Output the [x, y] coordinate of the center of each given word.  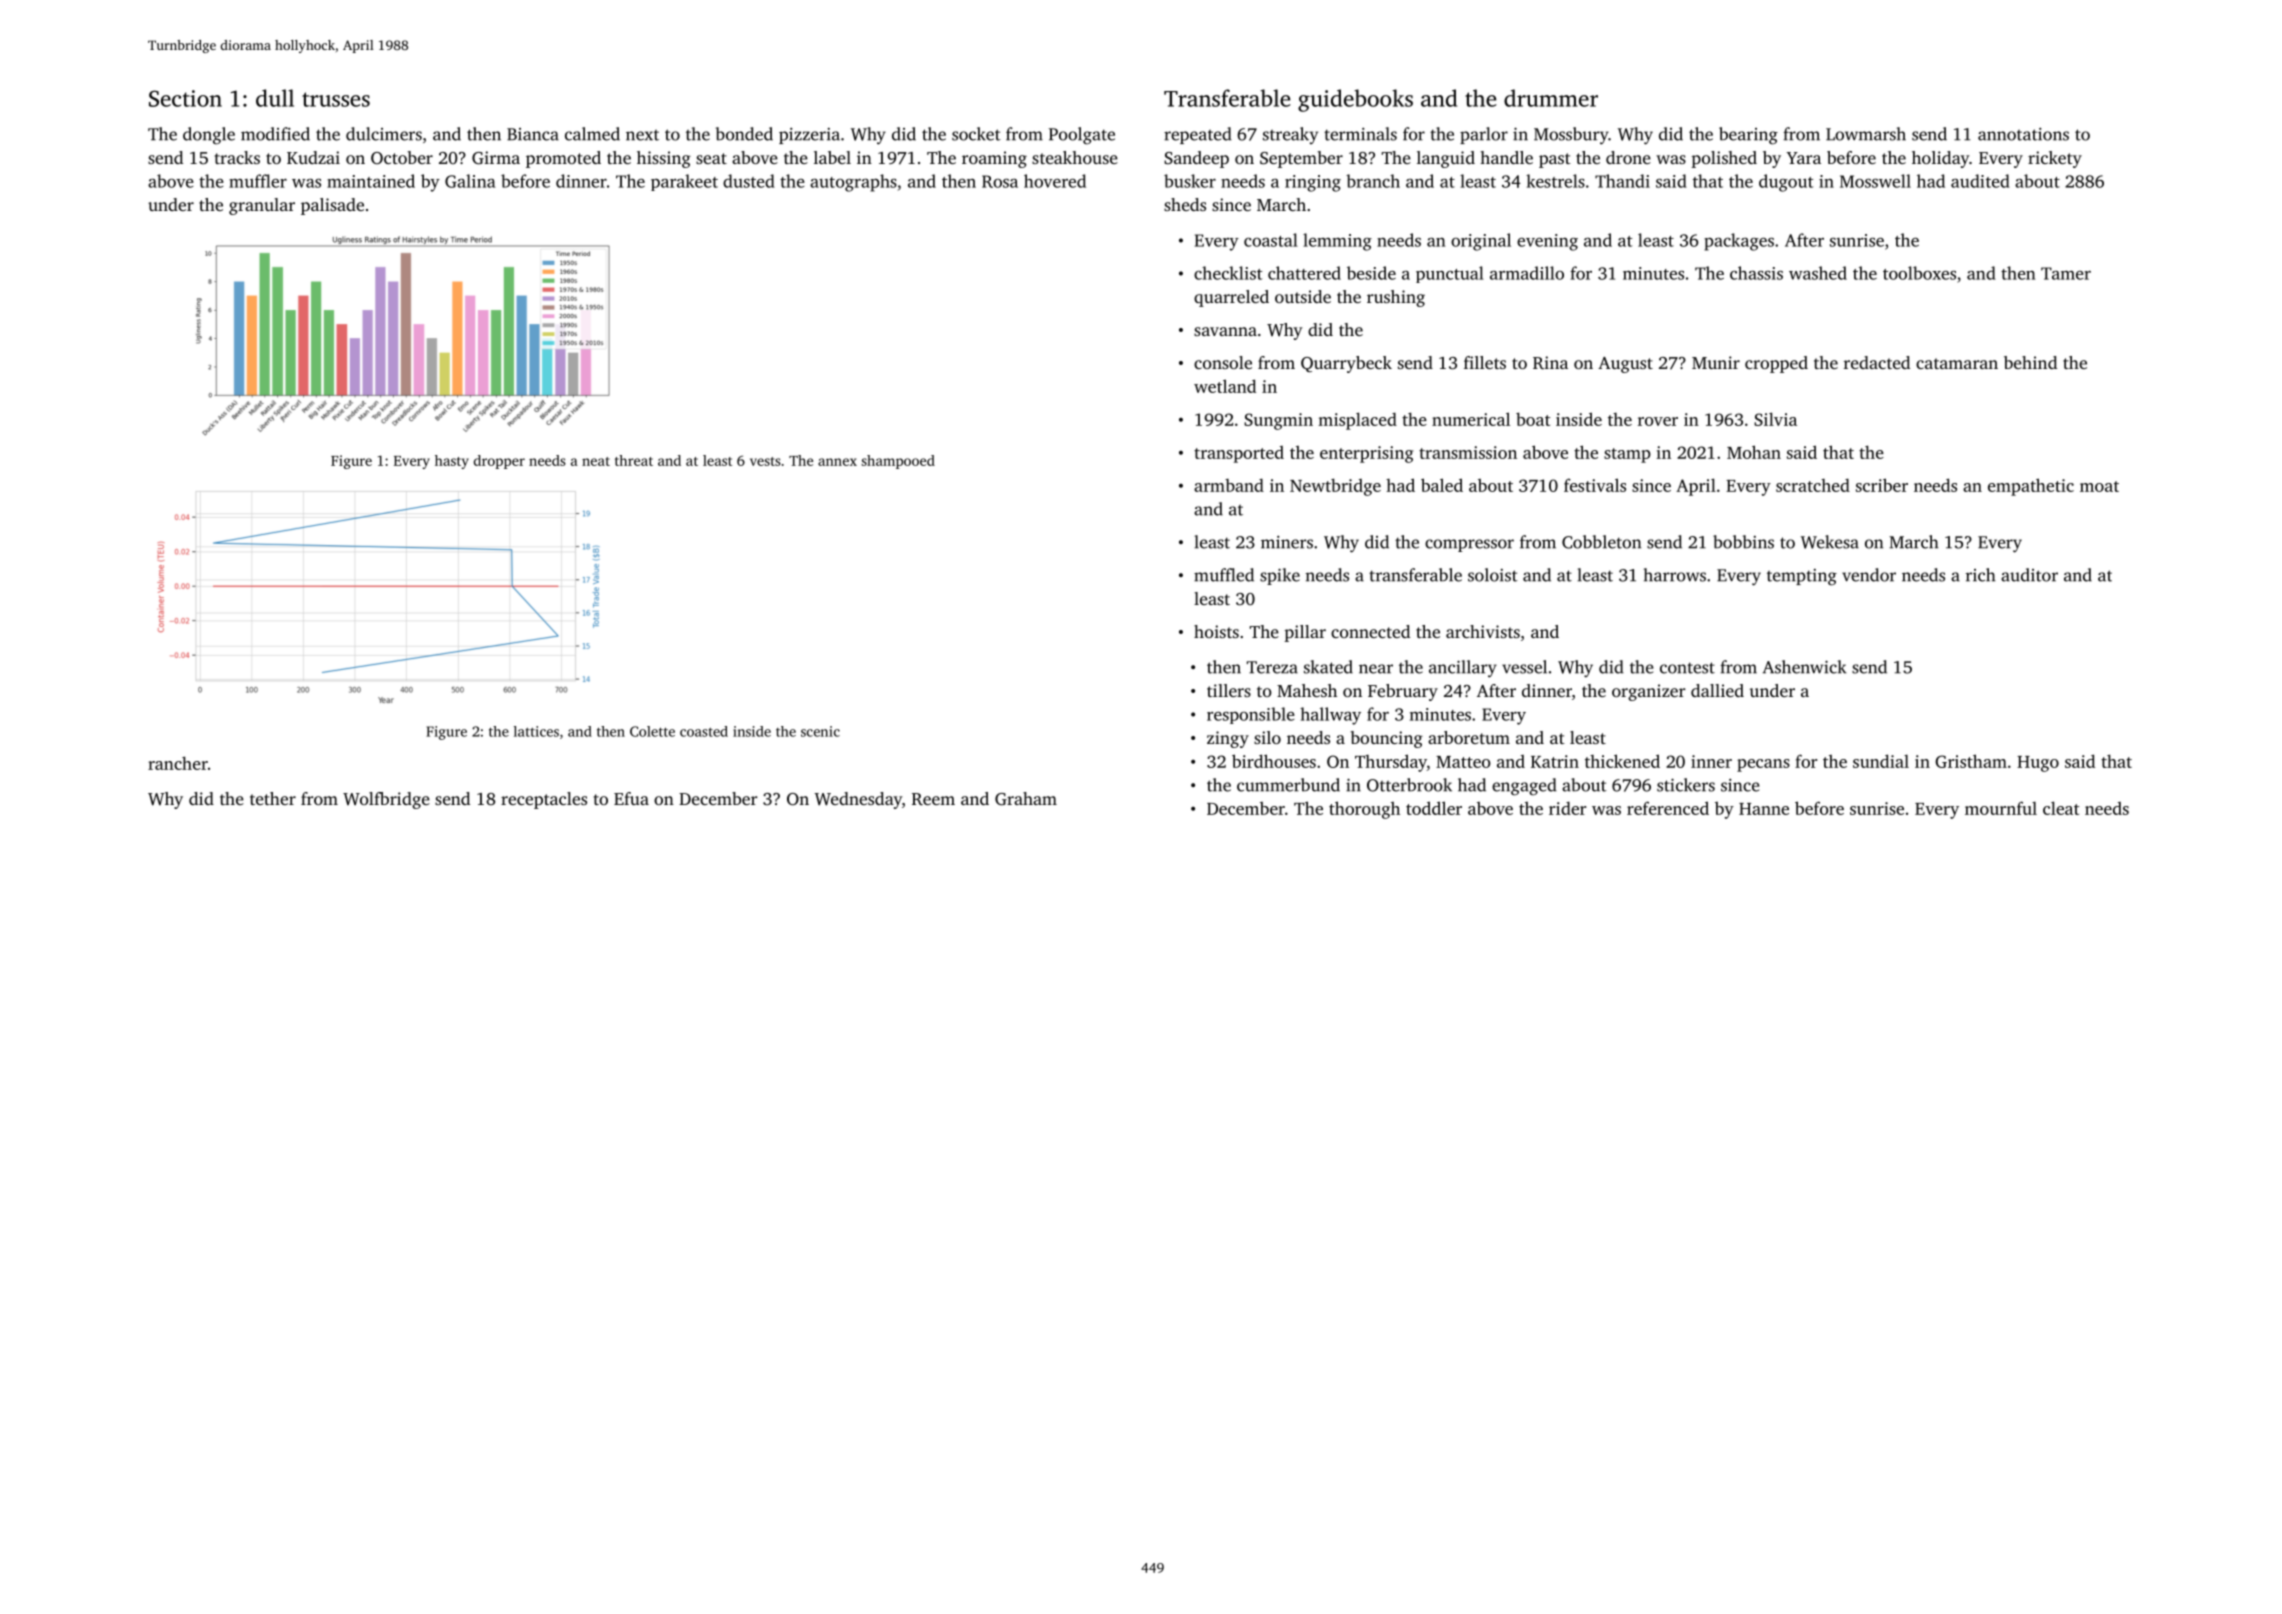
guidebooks [1355, 100]
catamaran [1957, 363]
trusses [336, 99]
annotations [2023, 134]
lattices [536, 731]
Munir [1716, 362]
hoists [1216, 631]
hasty [452, 462]
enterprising [1366, 454]
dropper [499, 462]
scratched [1813, 485]
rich [1980, 575]
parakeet [684, 182]
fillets [1485, 362]
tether [273, 798]
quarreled [1231, 298]
